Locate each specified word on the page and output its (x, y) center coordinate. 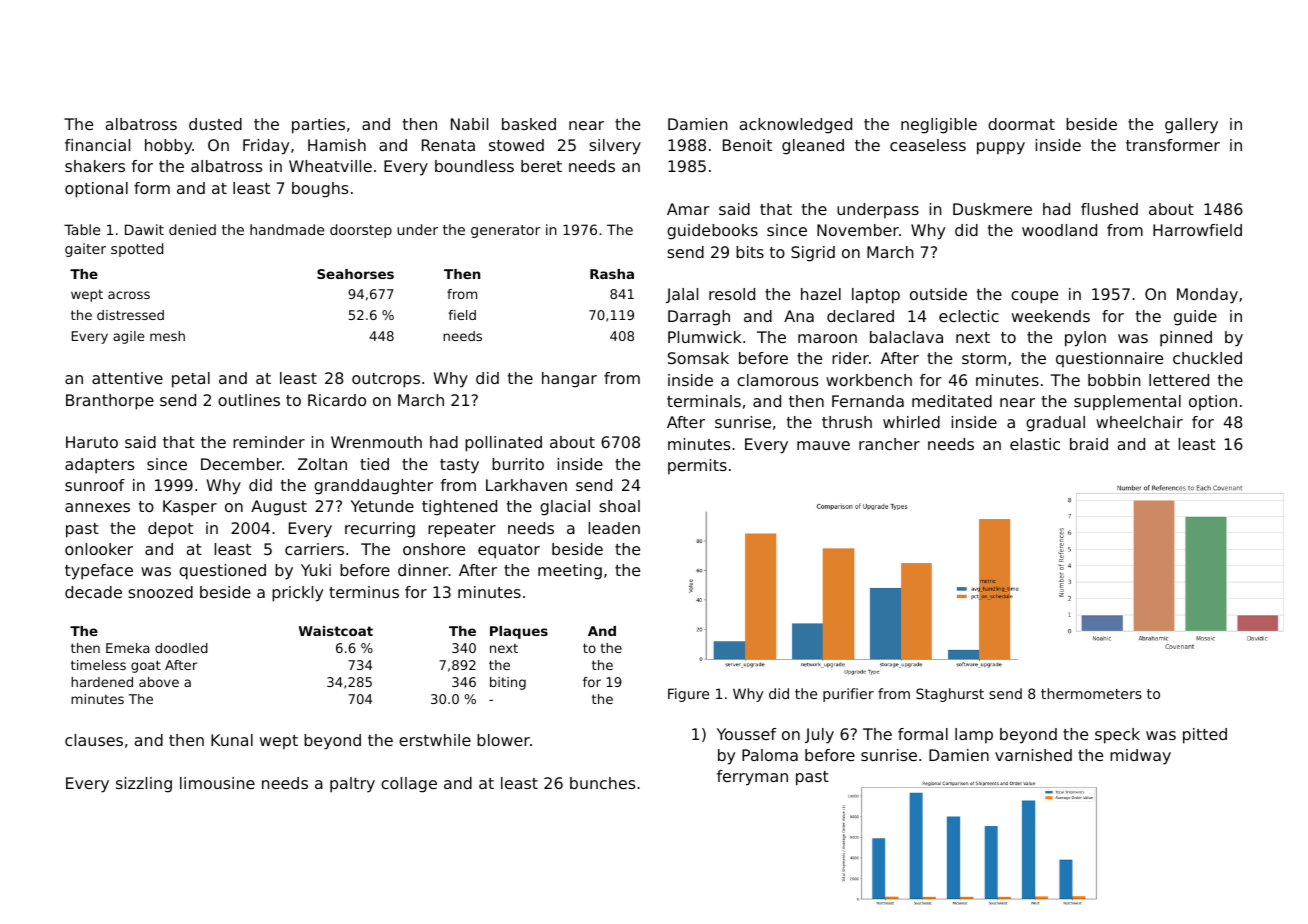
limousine (217, 783)
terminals (704, 401)
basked (529, 124)
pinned (1186, 339)
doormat (1021, 124)
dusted (215, 124)
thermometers (1091, 693)
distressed (130, 315)
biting (508, 683)
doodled (181, 648)
